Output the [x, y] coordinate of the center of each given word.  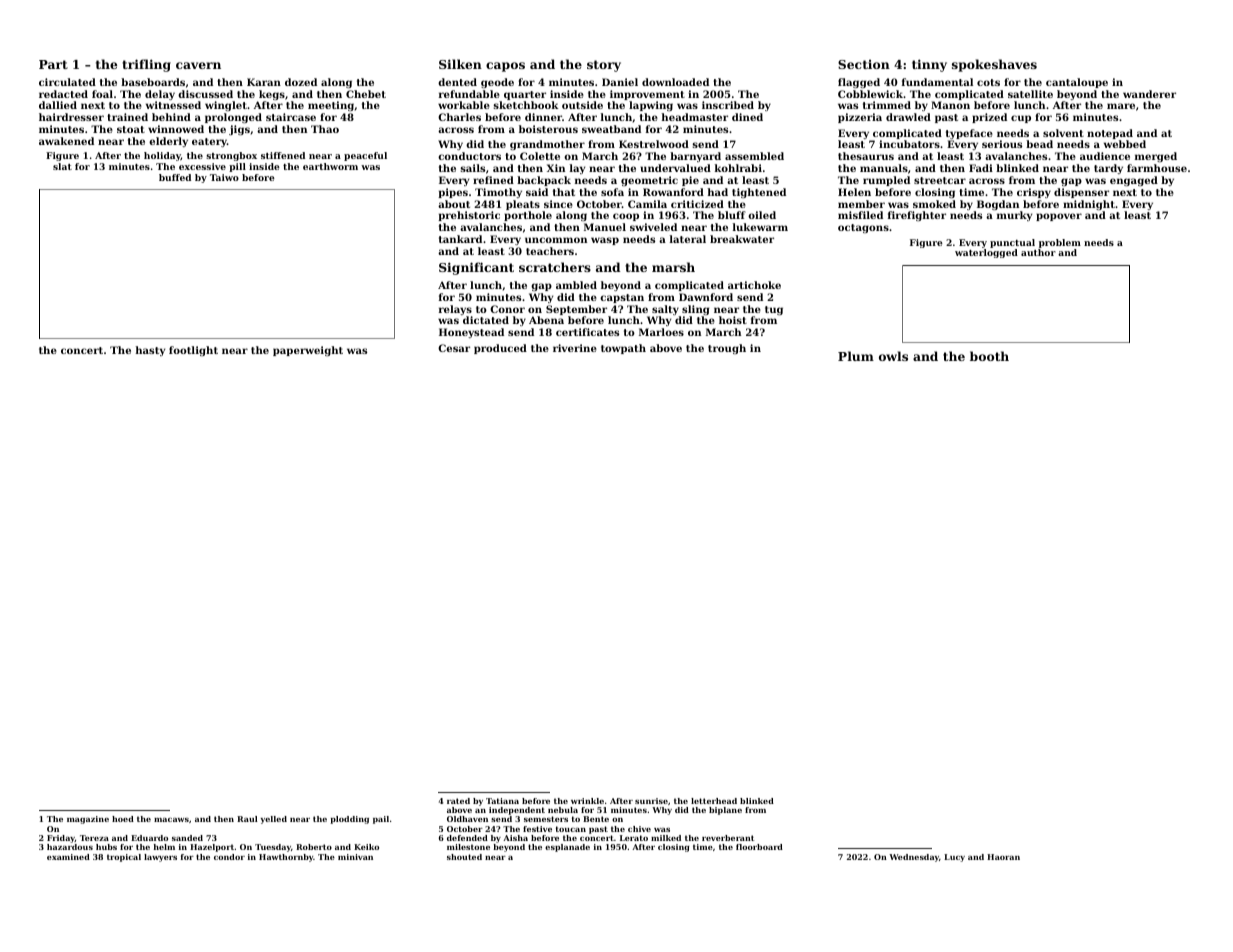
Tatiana [502, 801]
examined [68, 857]
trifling [146, 65]
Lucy [954, 858]
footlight [193, 351]
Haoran [1003, 857]
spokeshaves [994, 65]
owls [893, 356]
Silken [460, 64]
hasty [150, 351]
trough [727, 349]
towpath [623, 349]
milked [666, 838]
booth [989, 356]
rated [458, 801]
